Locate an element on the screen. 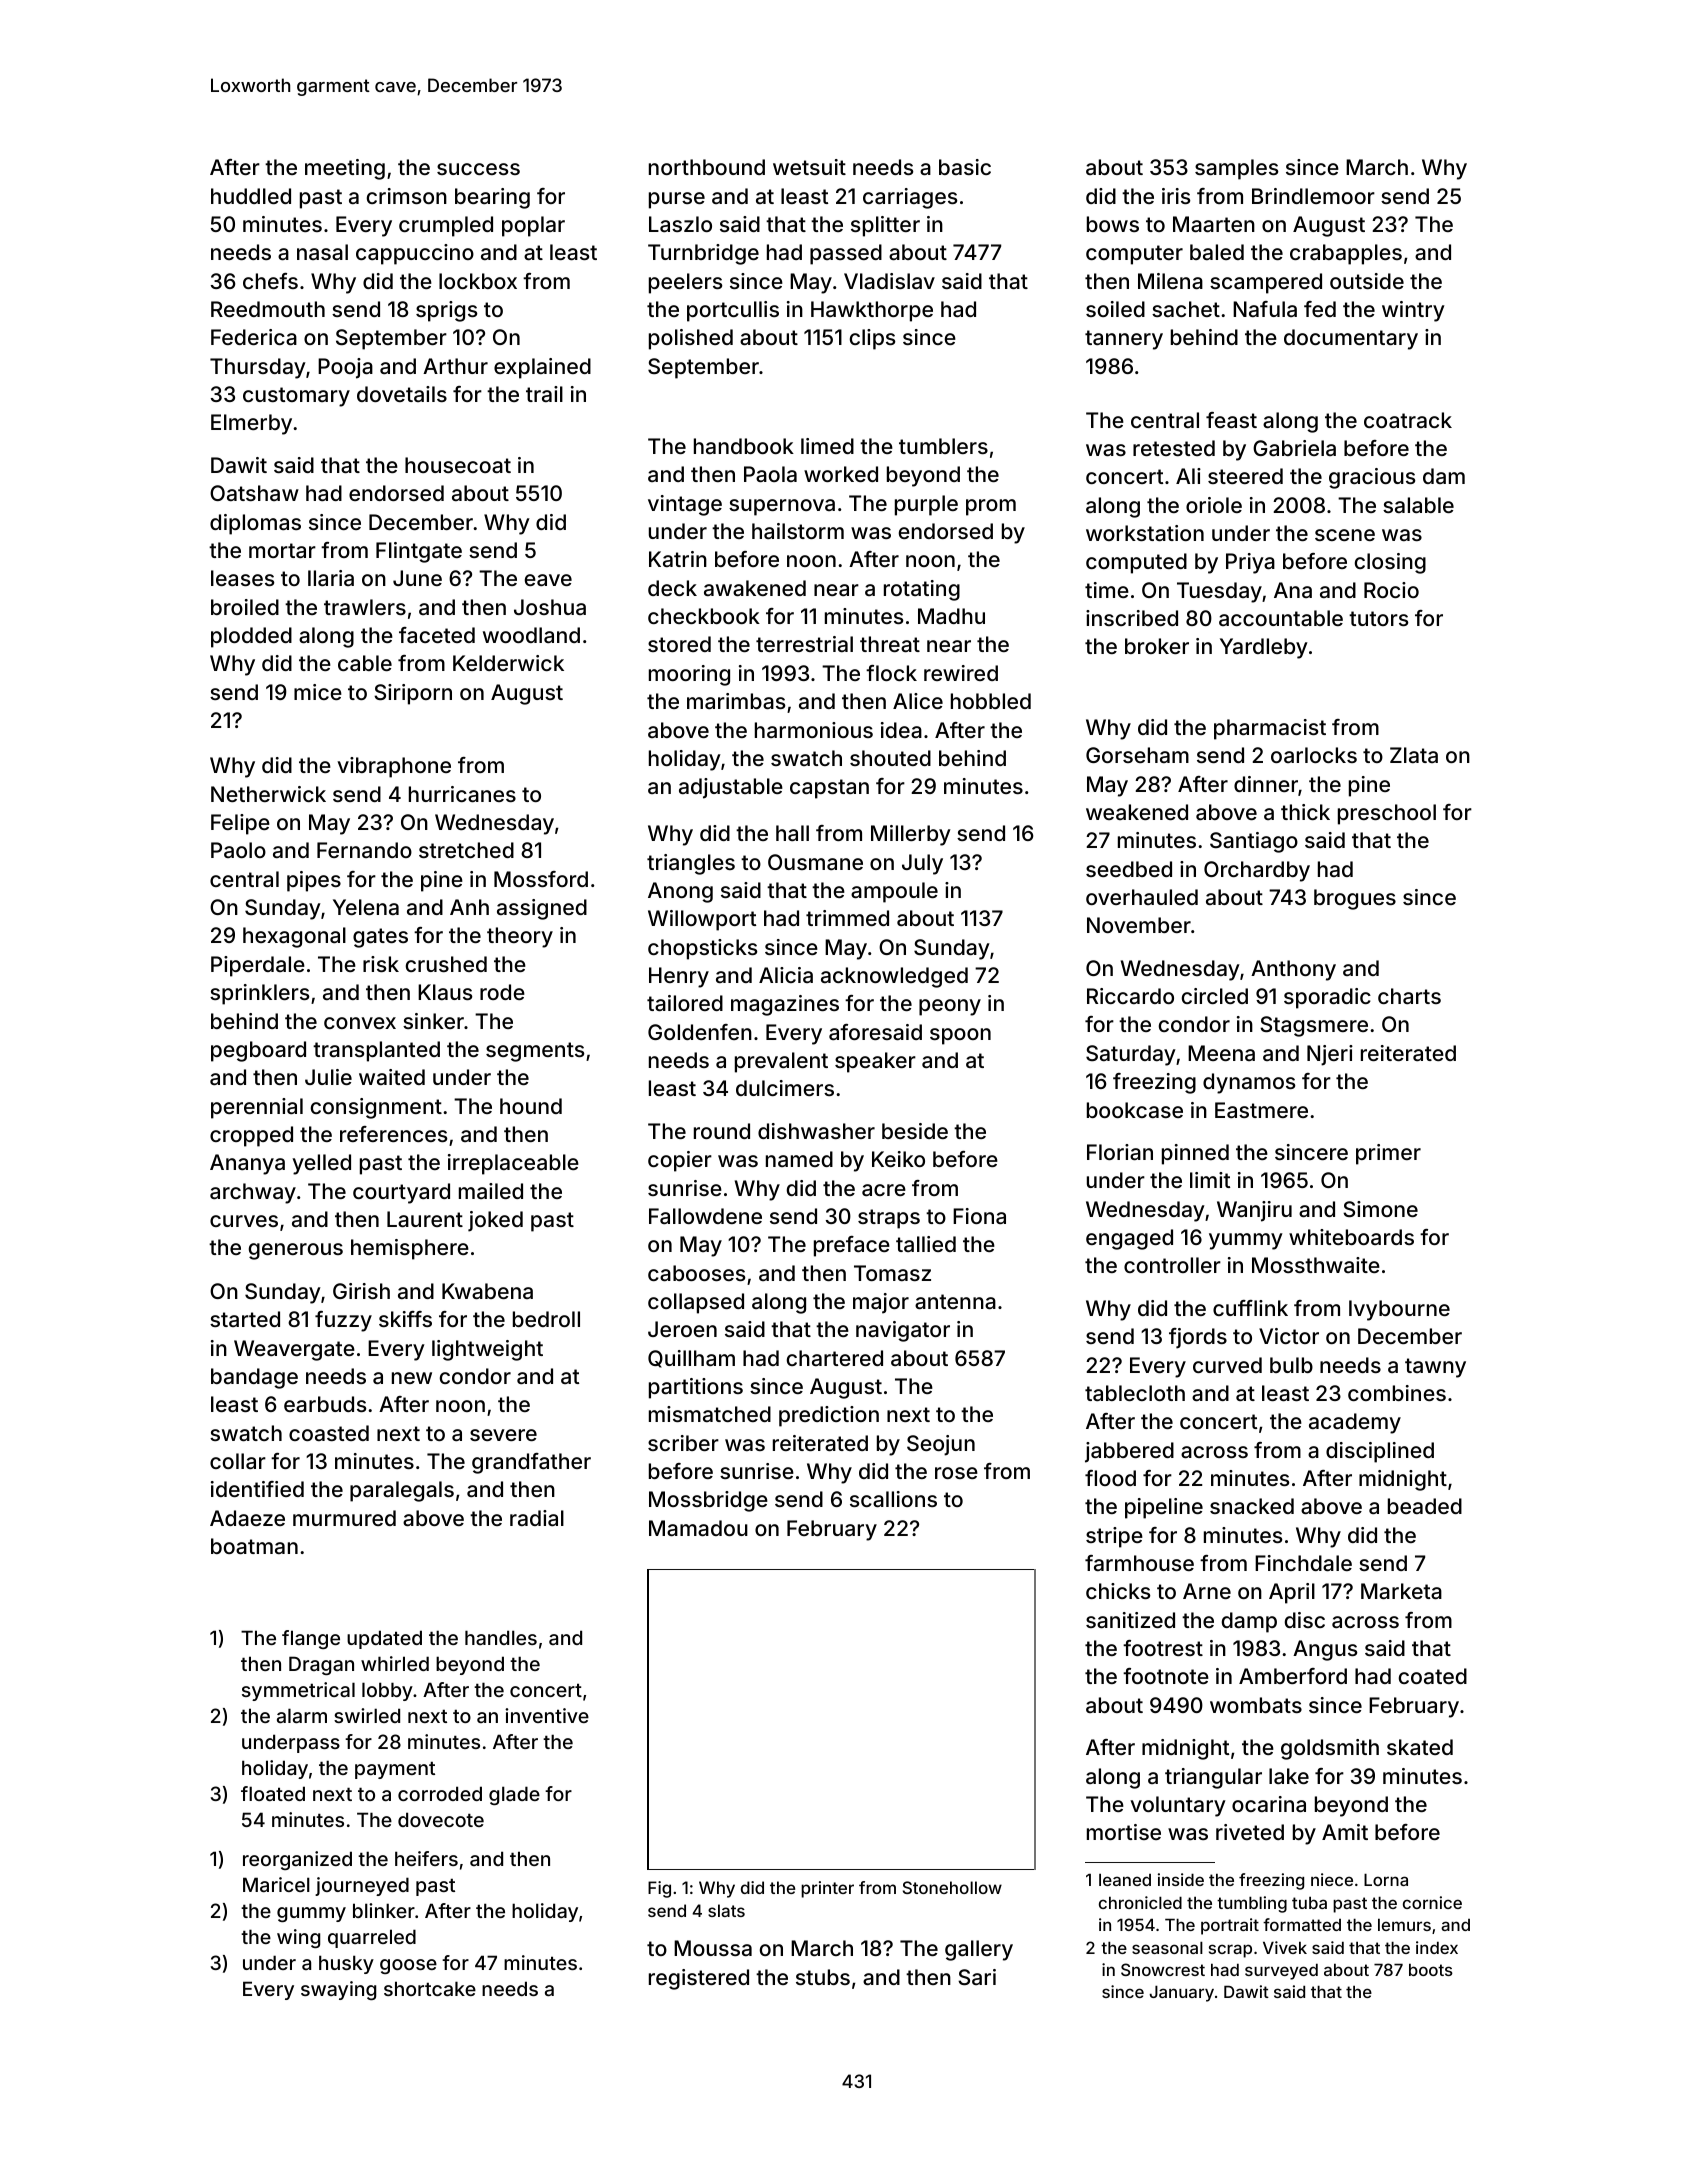 The image size is (1683, 2178). meeting is located at coordinates (345, 169).
